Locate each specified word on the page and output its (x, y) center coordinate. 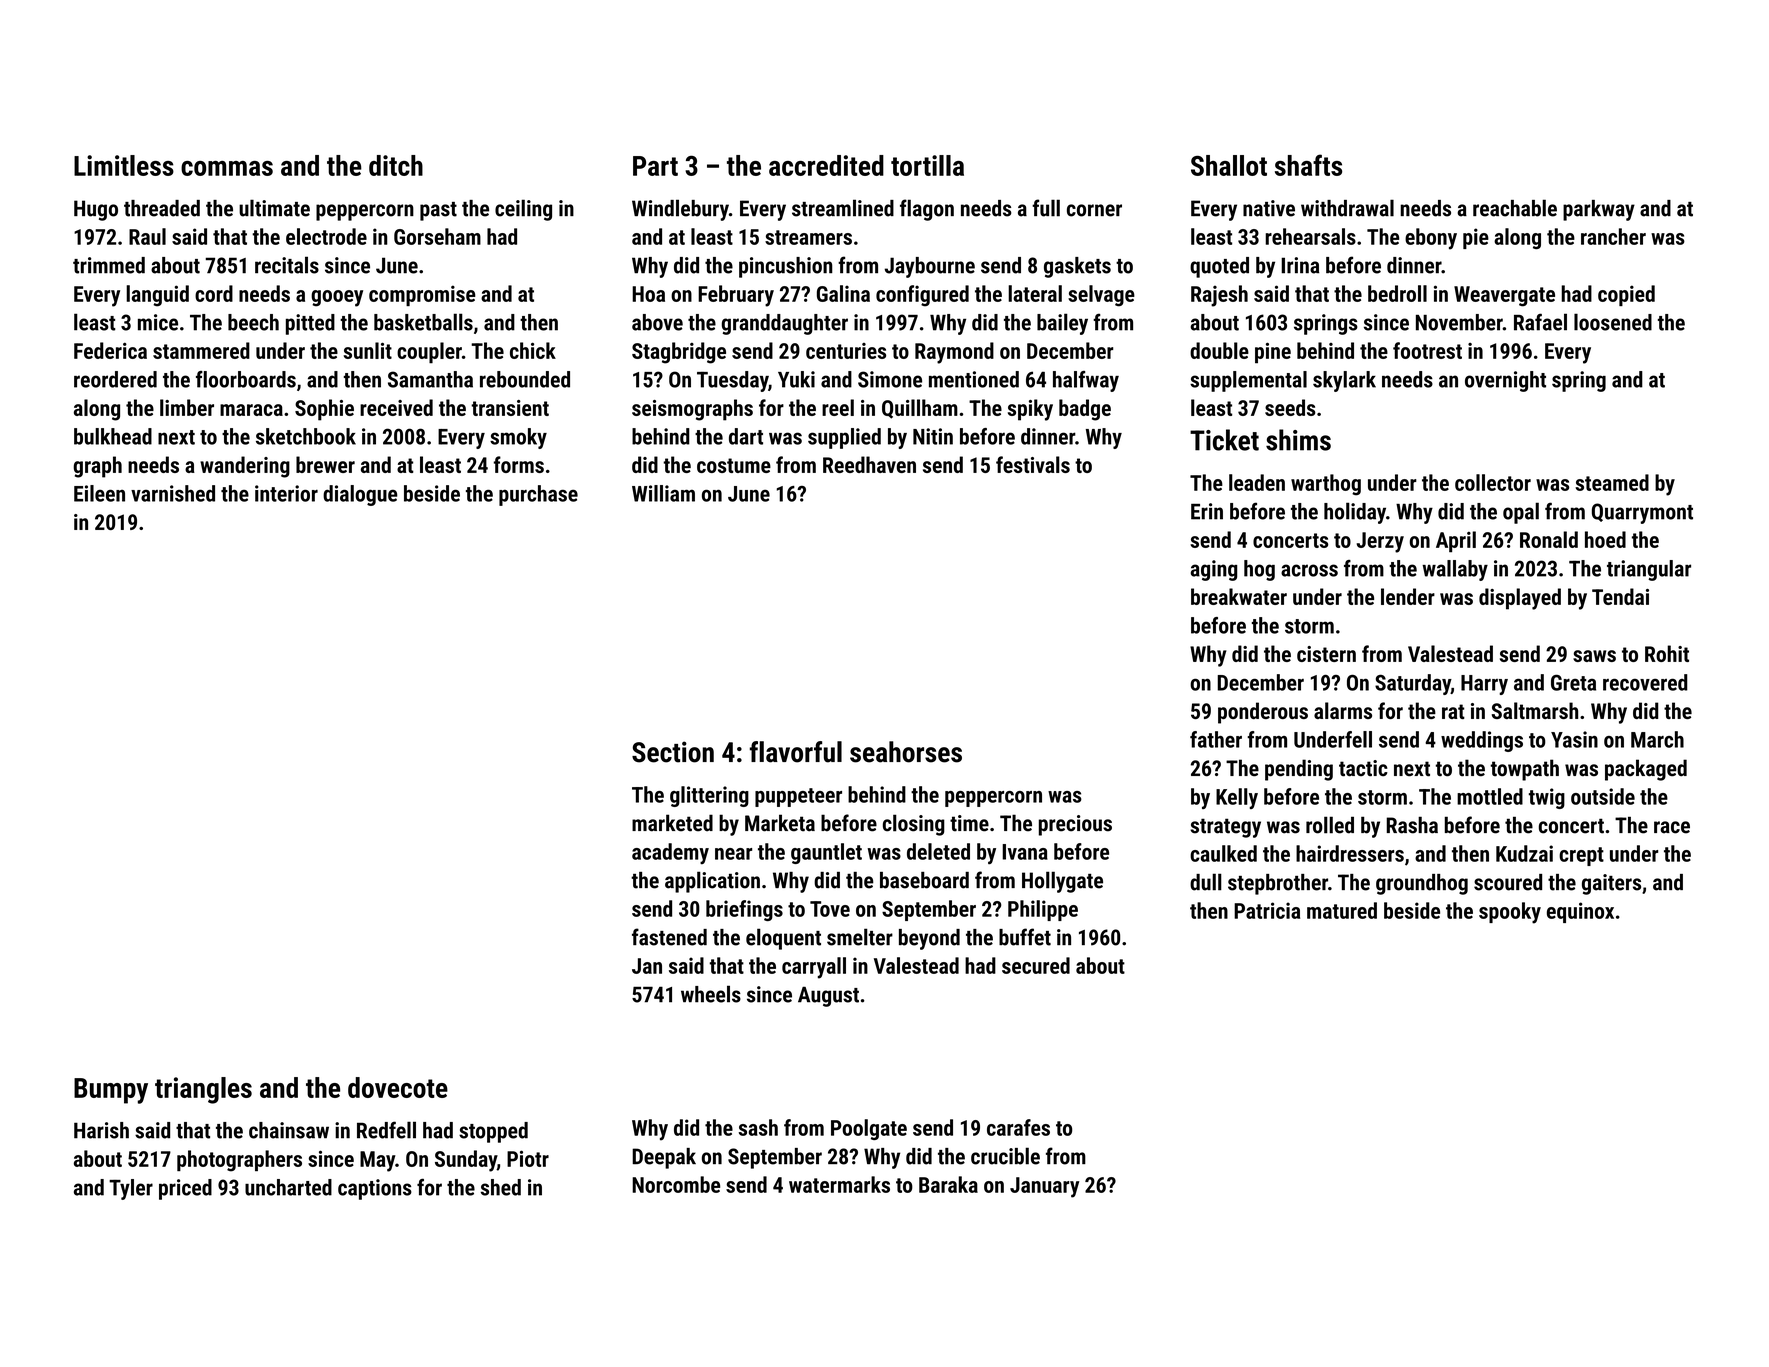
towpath (1524, 770)
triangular (1649, 570)
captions (375, 1189)
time (969, 823)
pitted (310, 324)
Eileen (99, 493)
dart (746, 436)
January (1044, 1187)
